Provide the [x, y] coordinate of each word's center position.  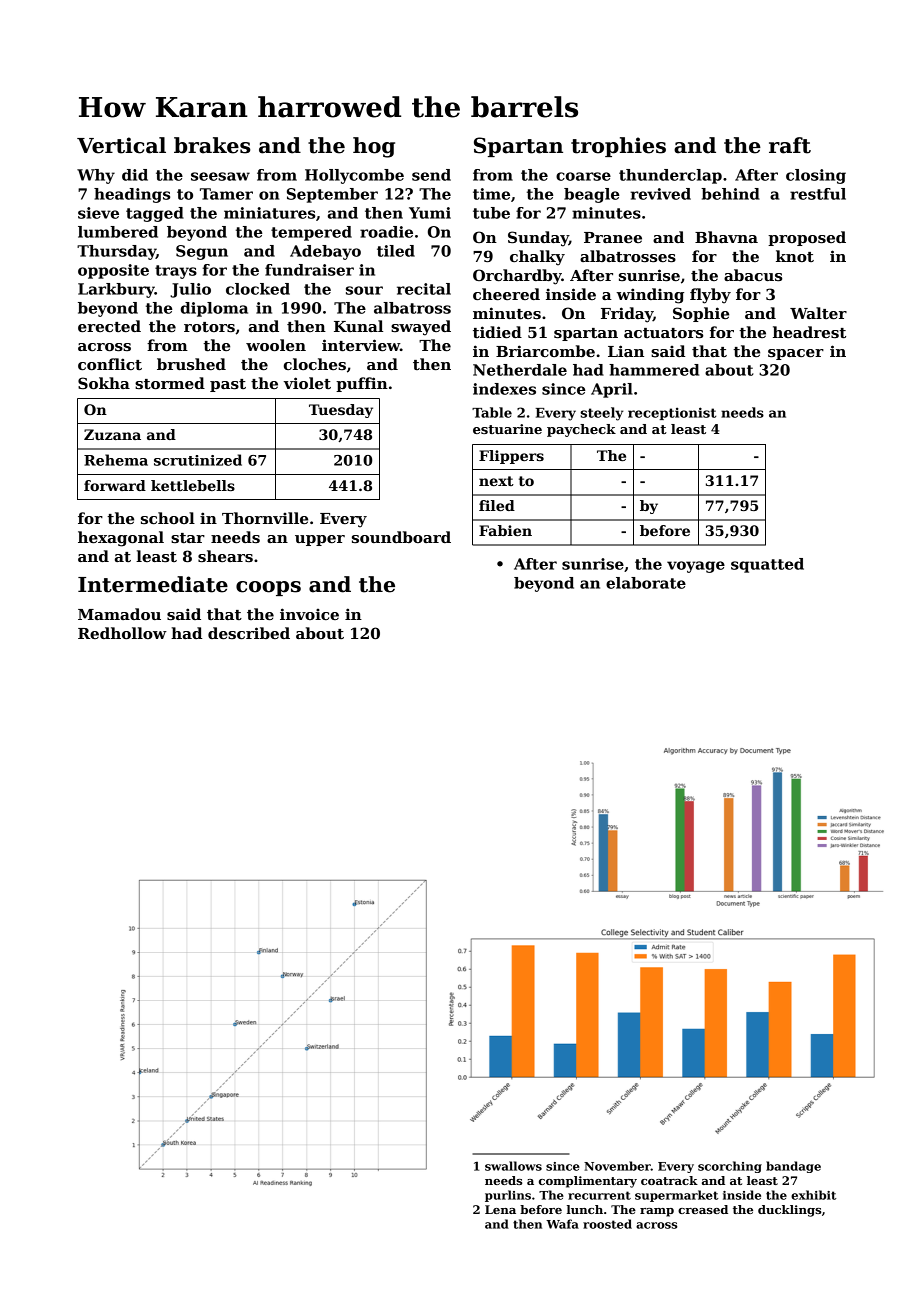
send [431, 175]
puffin [362, 384]
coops [268, 588]
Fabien [505, 530]
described [249, 633]
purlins [508, 1196]
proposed [807, 238]
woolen [276, 345]
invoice [309, 614]
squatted [767, 565]
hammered [654, 370]
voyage [696, 567]
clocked [258, 289]
